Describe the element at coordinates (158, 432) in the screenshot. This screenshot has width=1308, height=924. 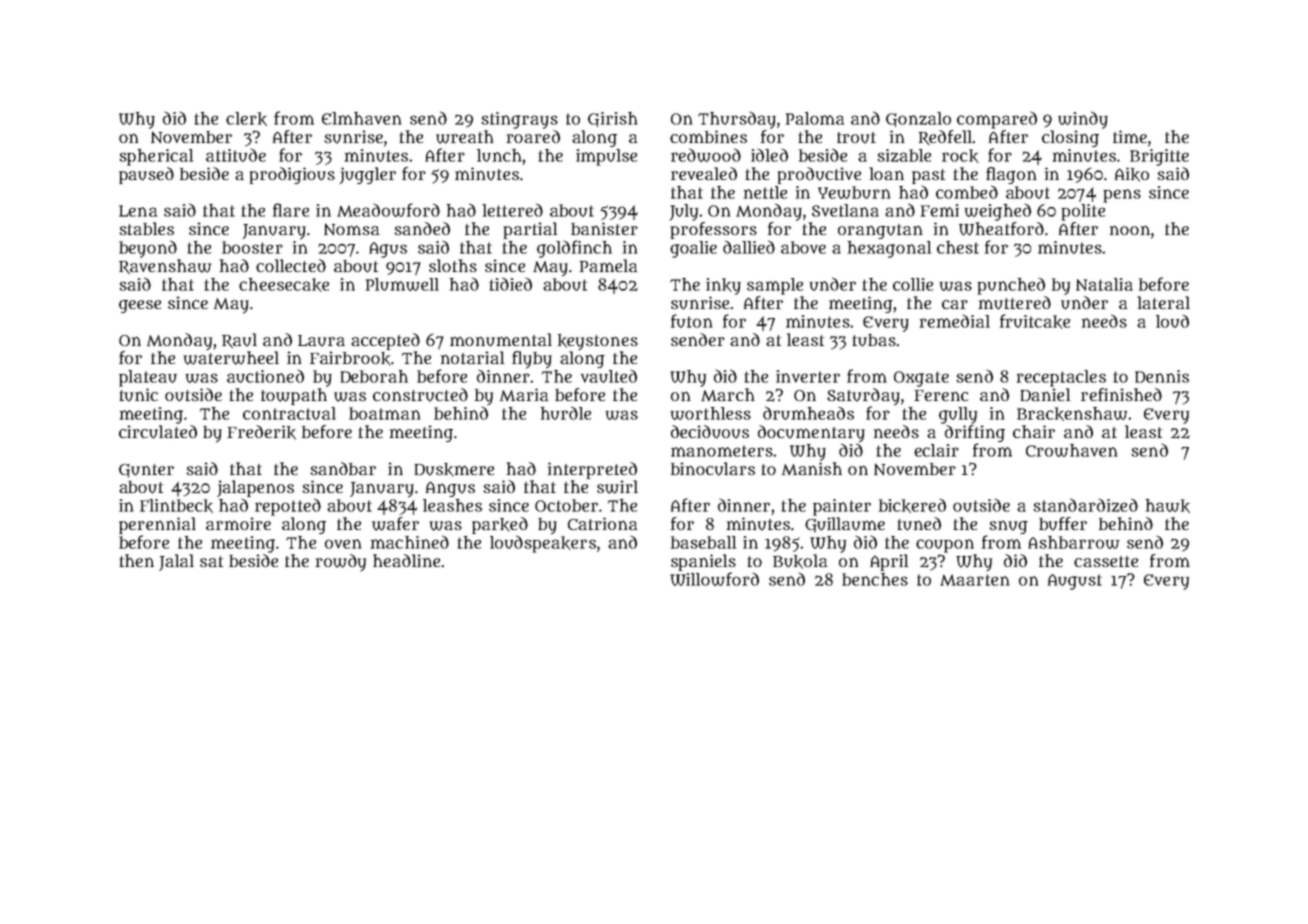
I see `circulated` at that location.
